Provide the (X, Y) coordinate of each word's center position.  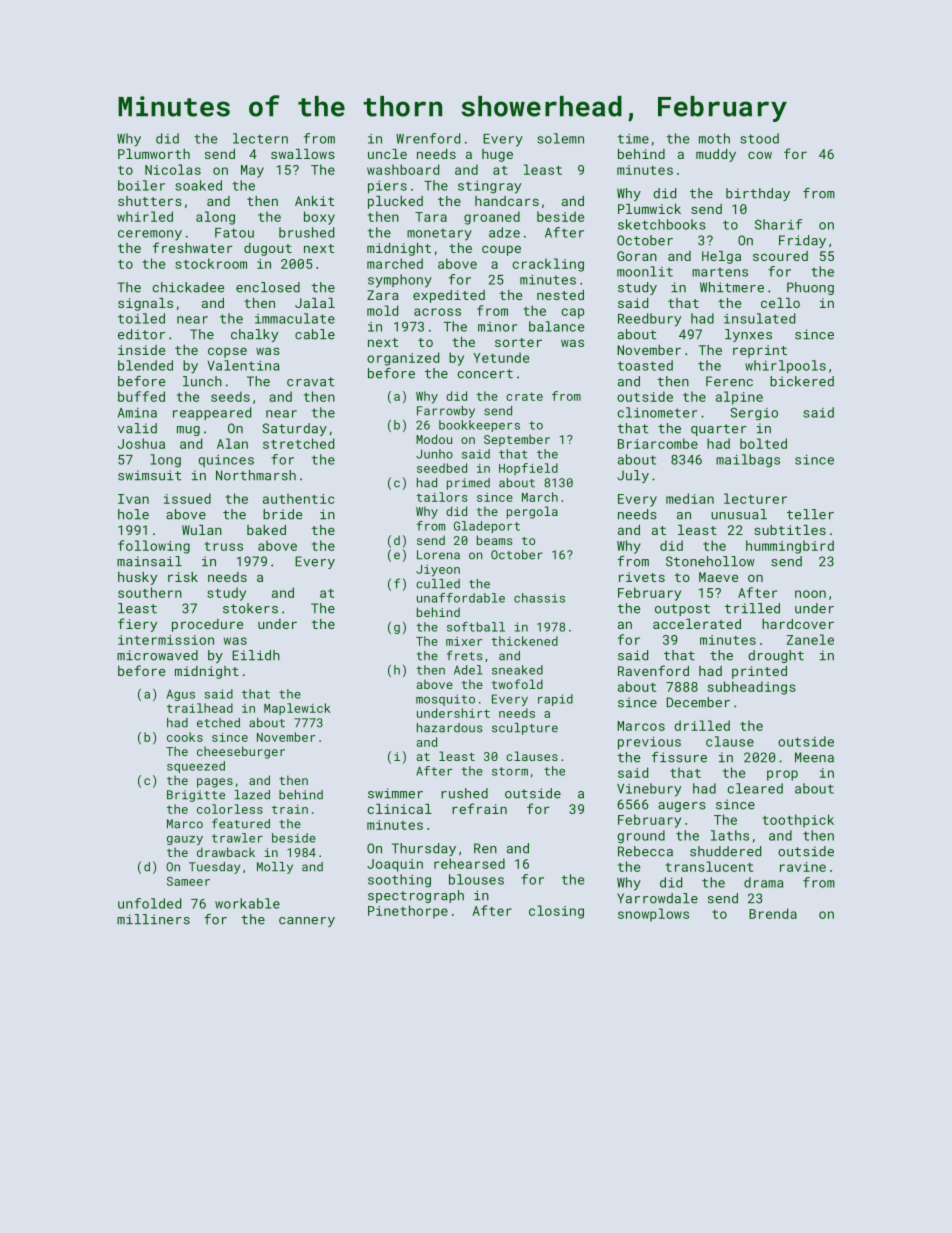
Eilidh (256, 655)
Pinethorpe (408, 912)
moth (714, 138)
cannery (307, 922)
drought (776, 656)
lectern (260, 138)
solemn (560, 138)
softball (476, 627)
